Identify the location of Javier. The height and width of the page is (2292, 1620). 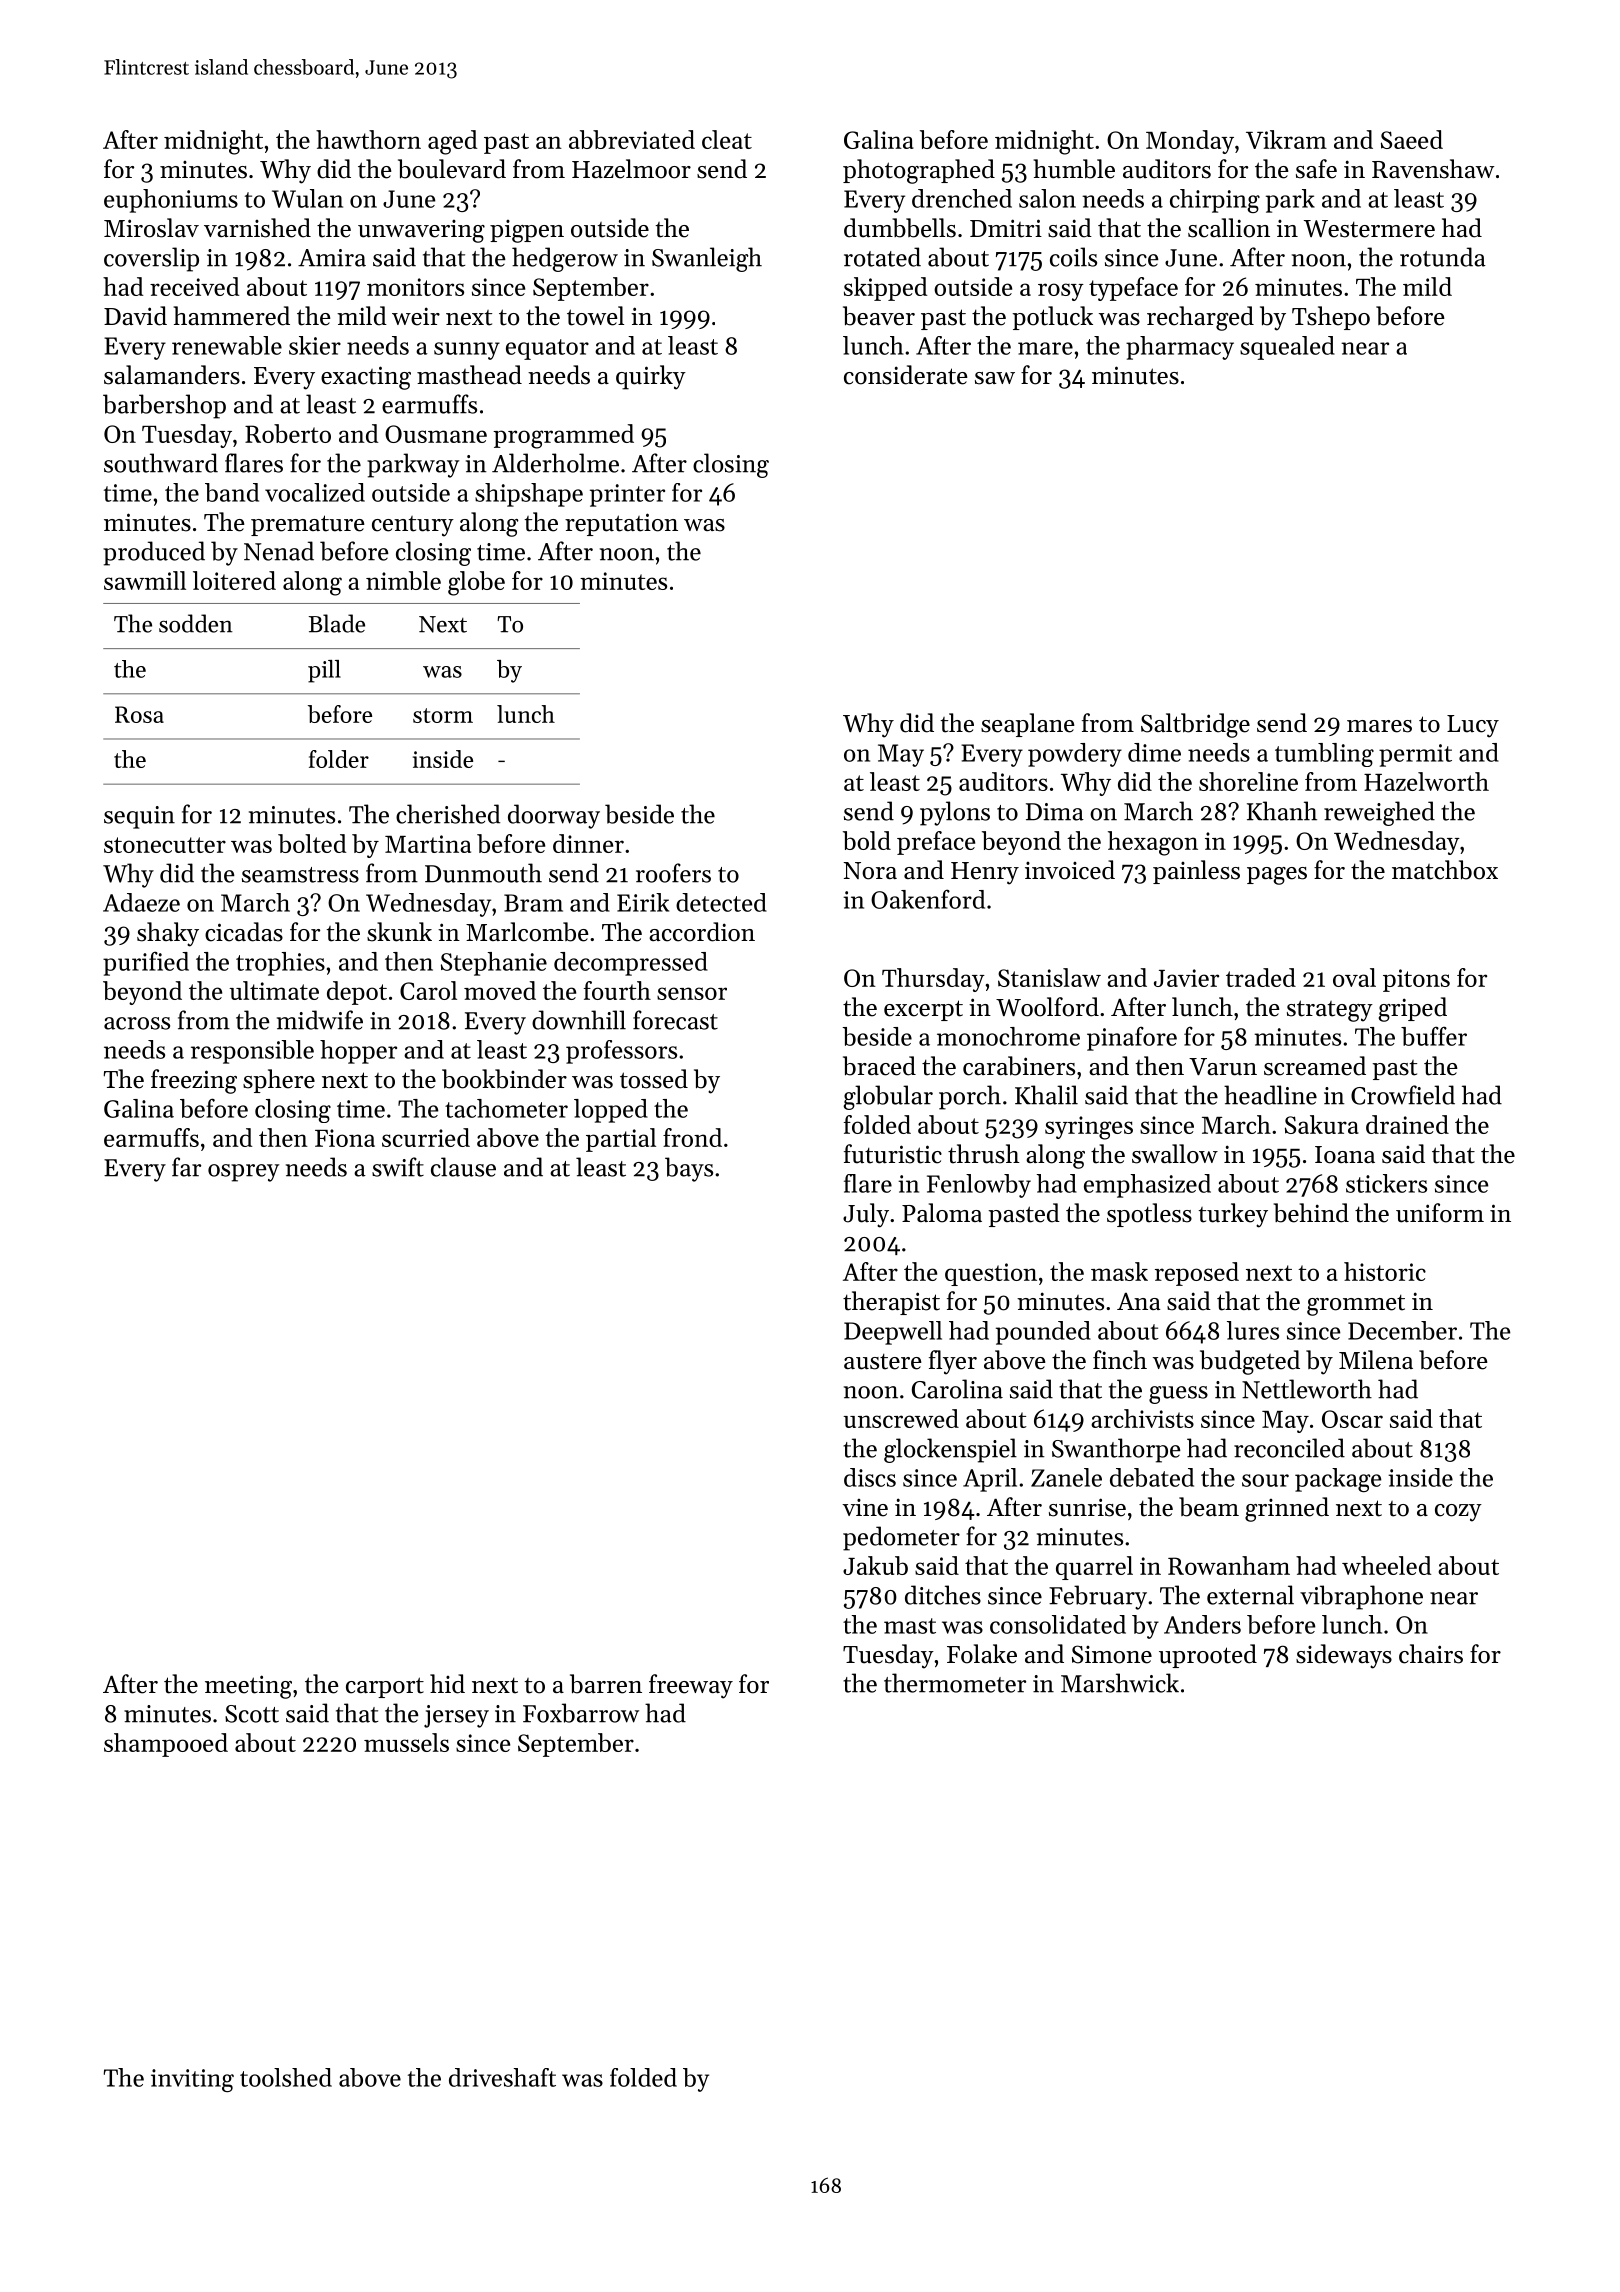
(1186, 978).
